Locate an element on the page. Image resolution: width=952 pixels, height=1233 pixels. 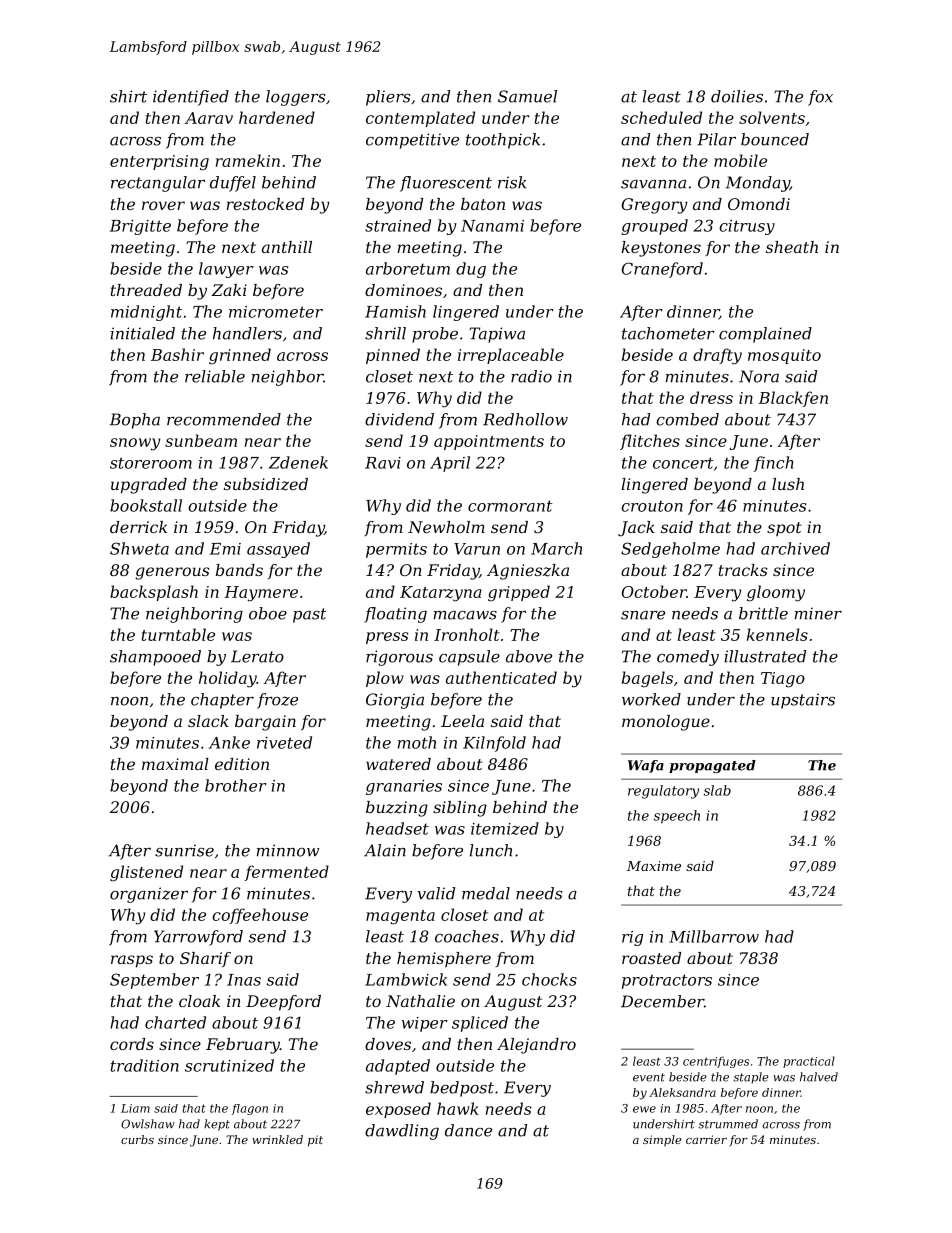
slab is located at coordinates (717, 790).
